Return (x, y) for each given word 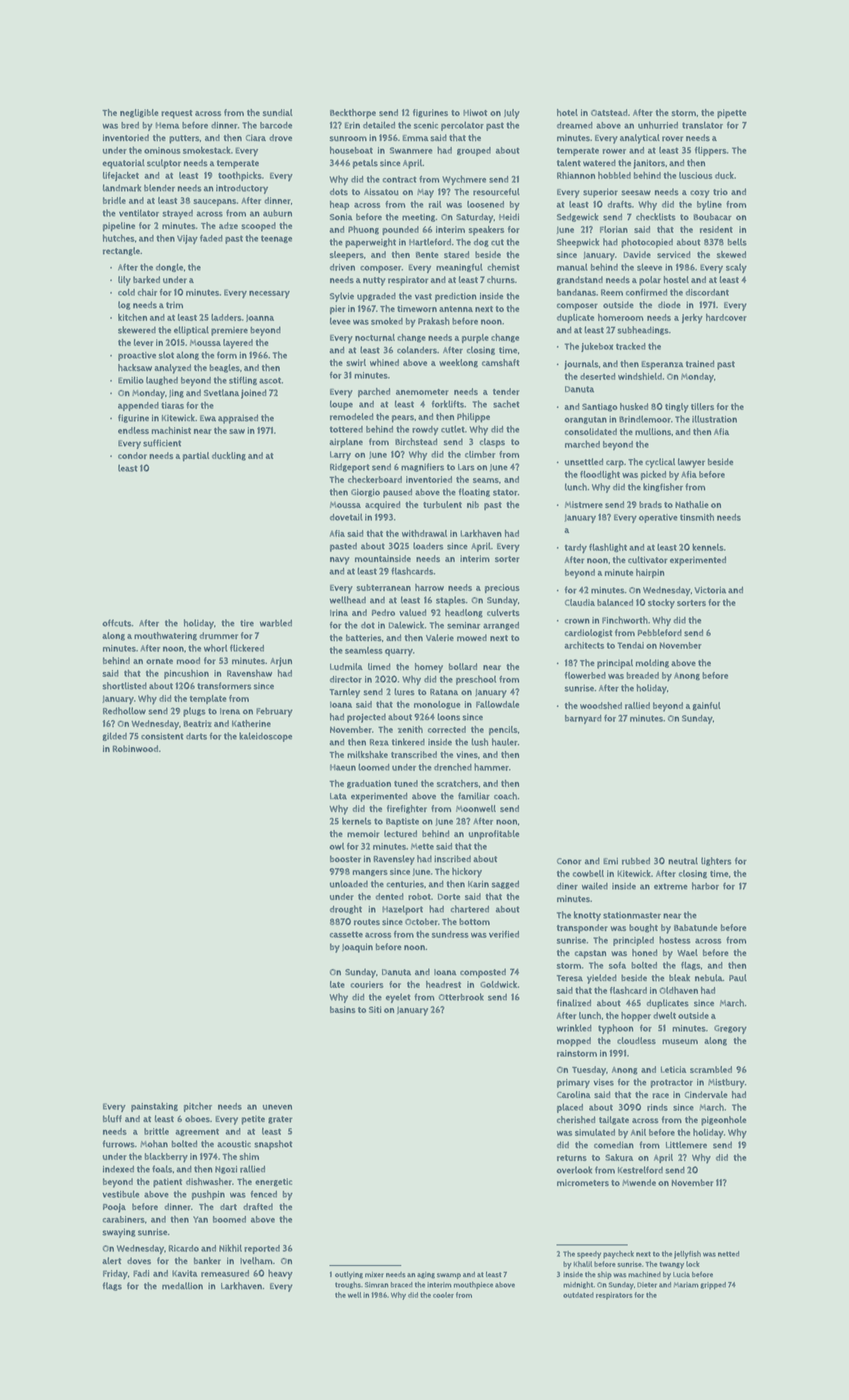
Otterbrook (461, 997)
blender (159, 188)
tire (247, 623)
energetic (273, 1182)
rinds (657, 1107)
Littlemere (686, 1145)
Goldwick (498, 984)
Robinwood (135, 748)
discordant (707, 292)
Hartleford (430, 242)
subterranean (384, 587)
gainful (707, 706)
